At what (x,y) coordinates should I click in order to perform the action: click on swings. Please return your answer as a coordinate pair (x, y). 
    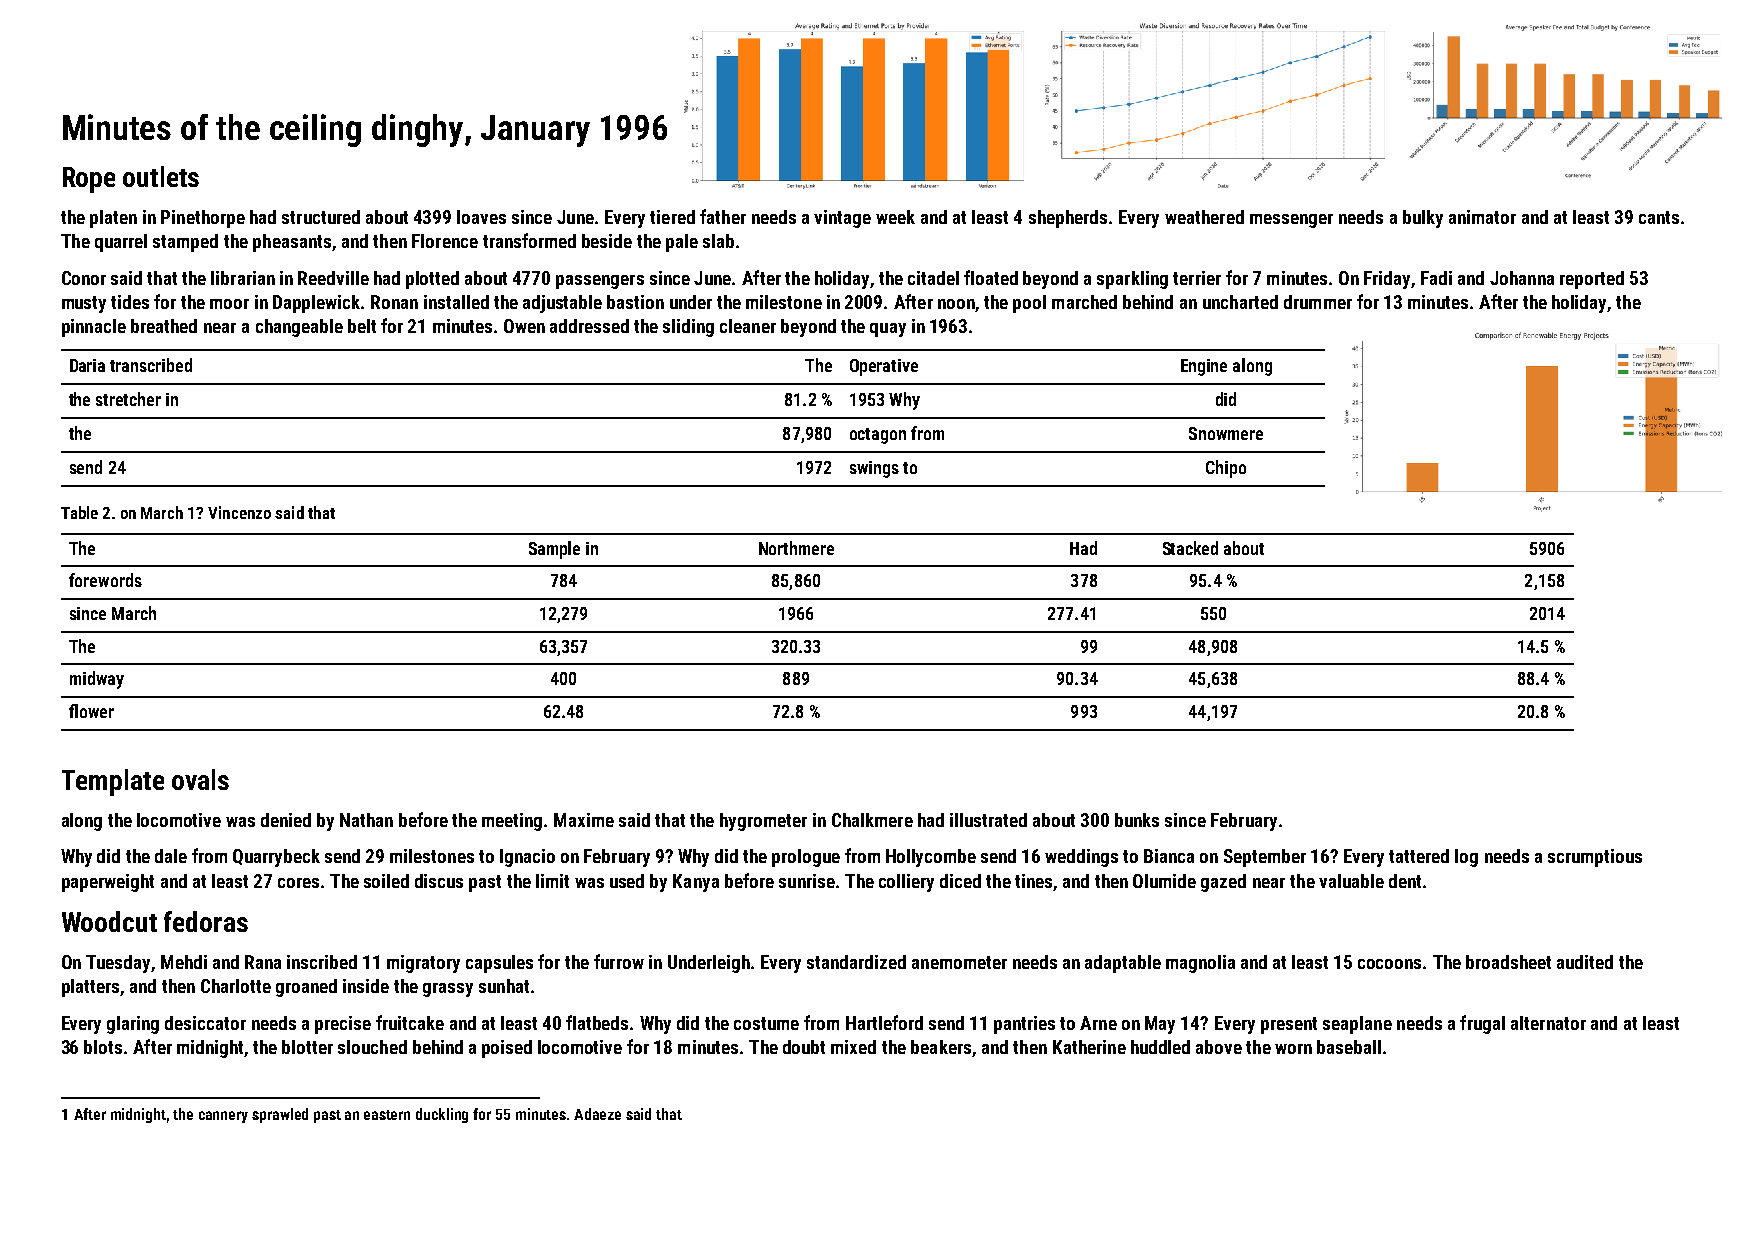
    Looking at the image, I should click on (874, 469).
